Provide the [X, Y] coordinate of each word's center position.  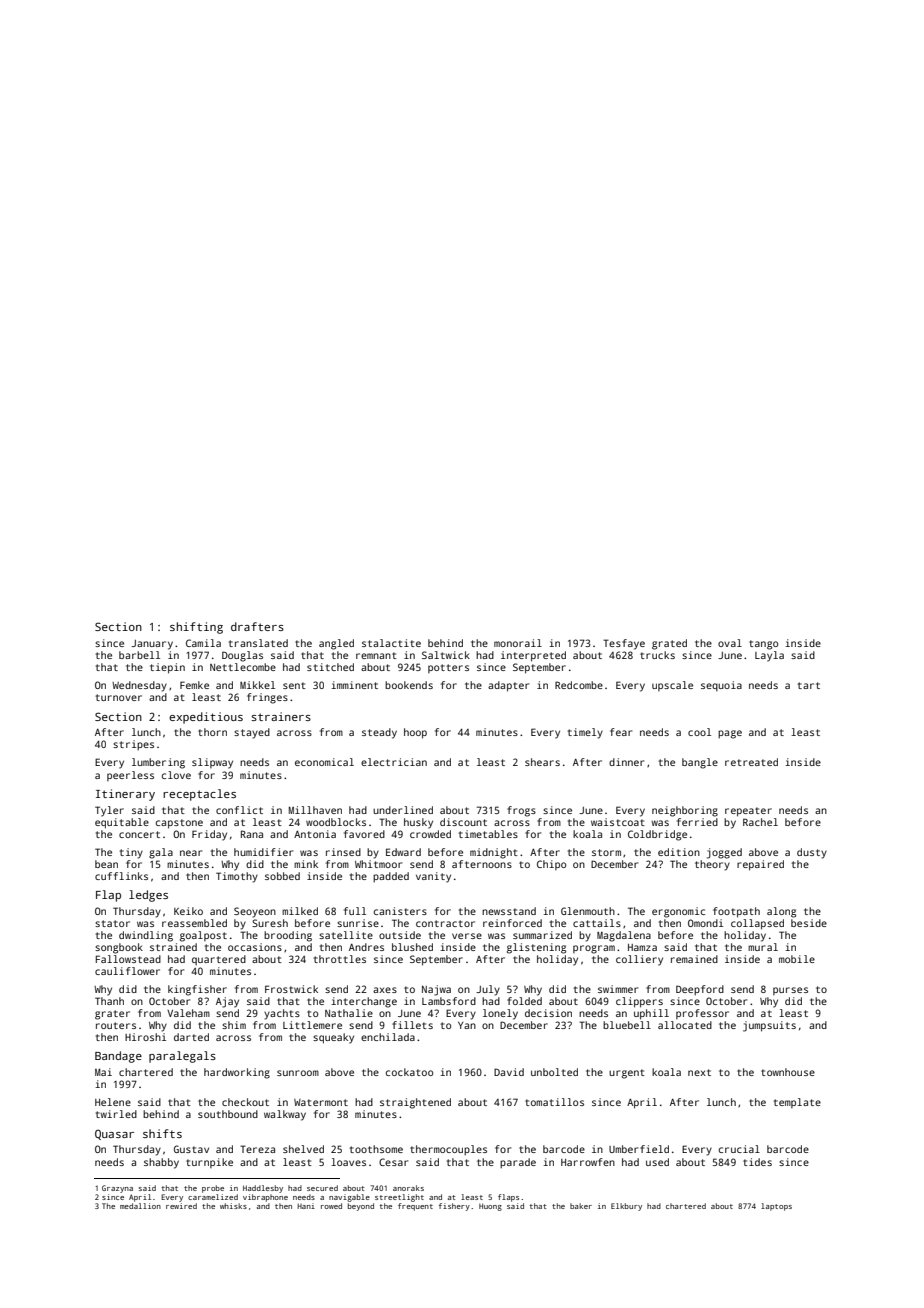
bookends [409, 685]
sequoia [721, 686]
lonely [500, 1014]
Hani [306, 1206]
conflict [239, 810]
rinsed [343, 852]
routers [116, 1025]
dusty [812, 853]
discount [463, 822]
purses [790, 991]
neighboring [685, 811]
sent [294, 685]
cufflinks [121, 876]
